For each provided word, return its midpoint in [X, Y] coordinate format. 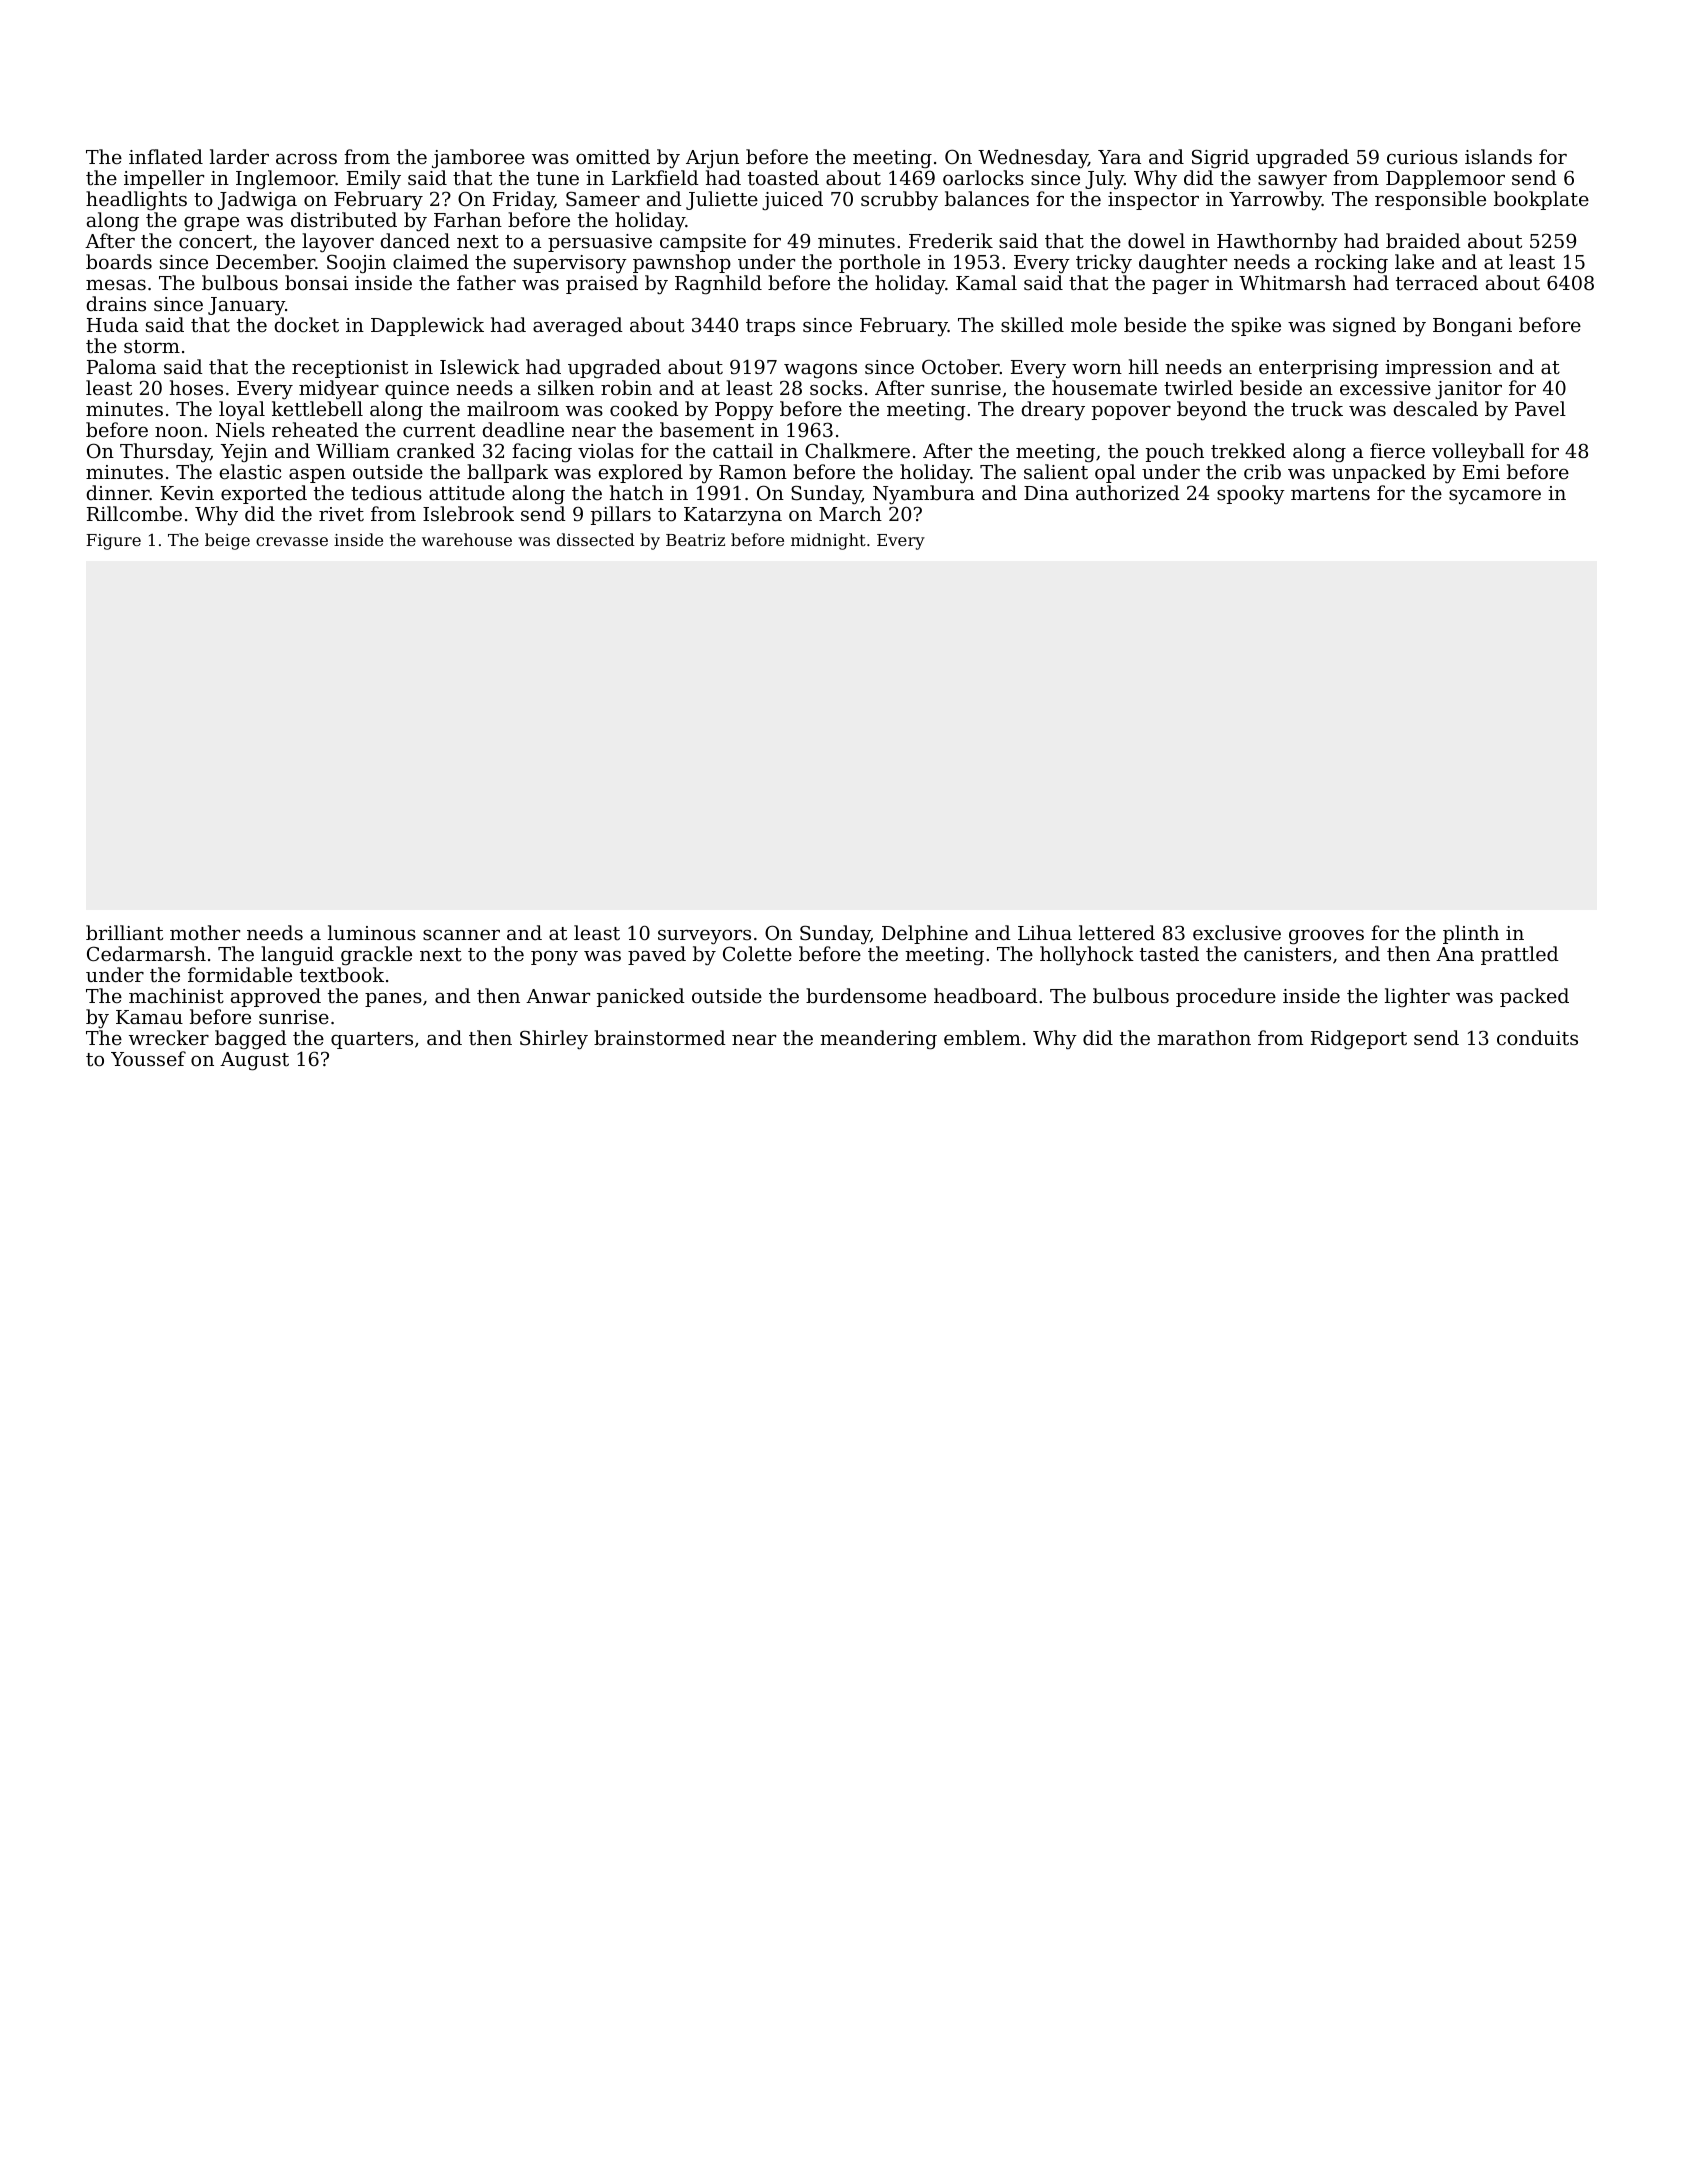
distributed [344, 219]
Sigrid [1220, 159]
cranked [436, 450]
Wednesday [1033, 159]
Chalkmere [857, 450]
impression [1438, 369]
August [254, 1061]
